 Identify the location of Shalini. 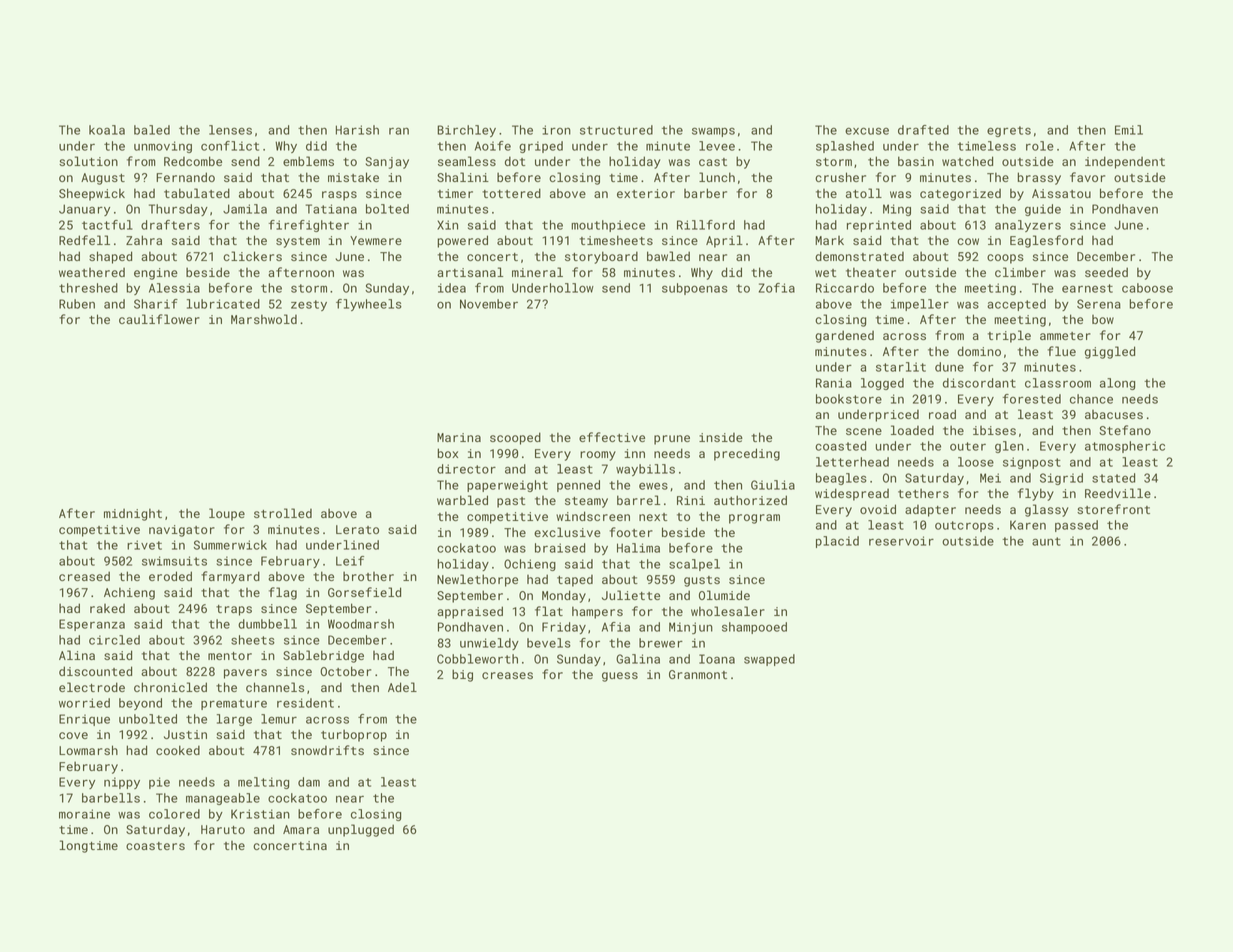
(463, 177).
